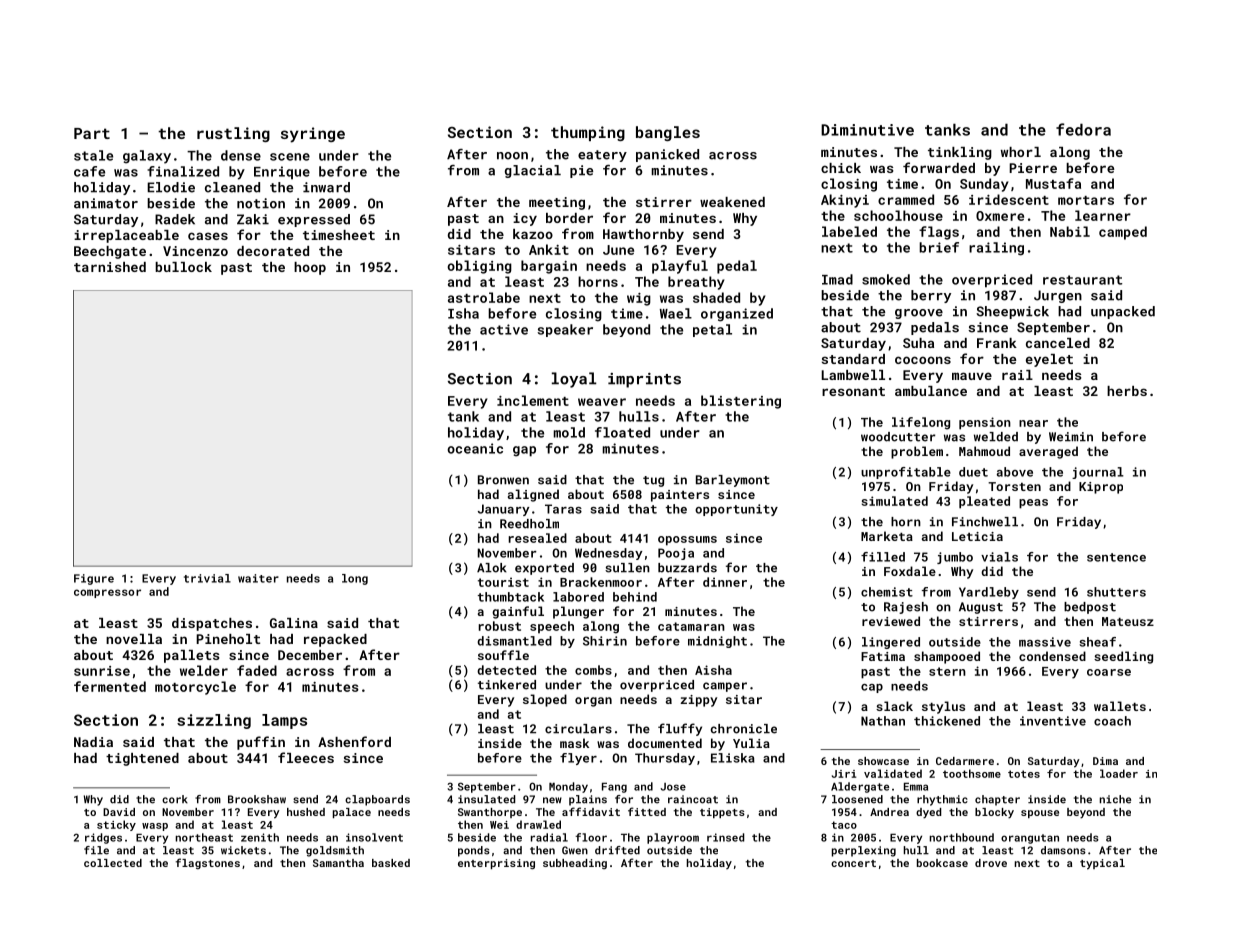 Image resolution: width=1233 pixels, height=952 pixels. I want to click on Taras, so click(563, 509).
